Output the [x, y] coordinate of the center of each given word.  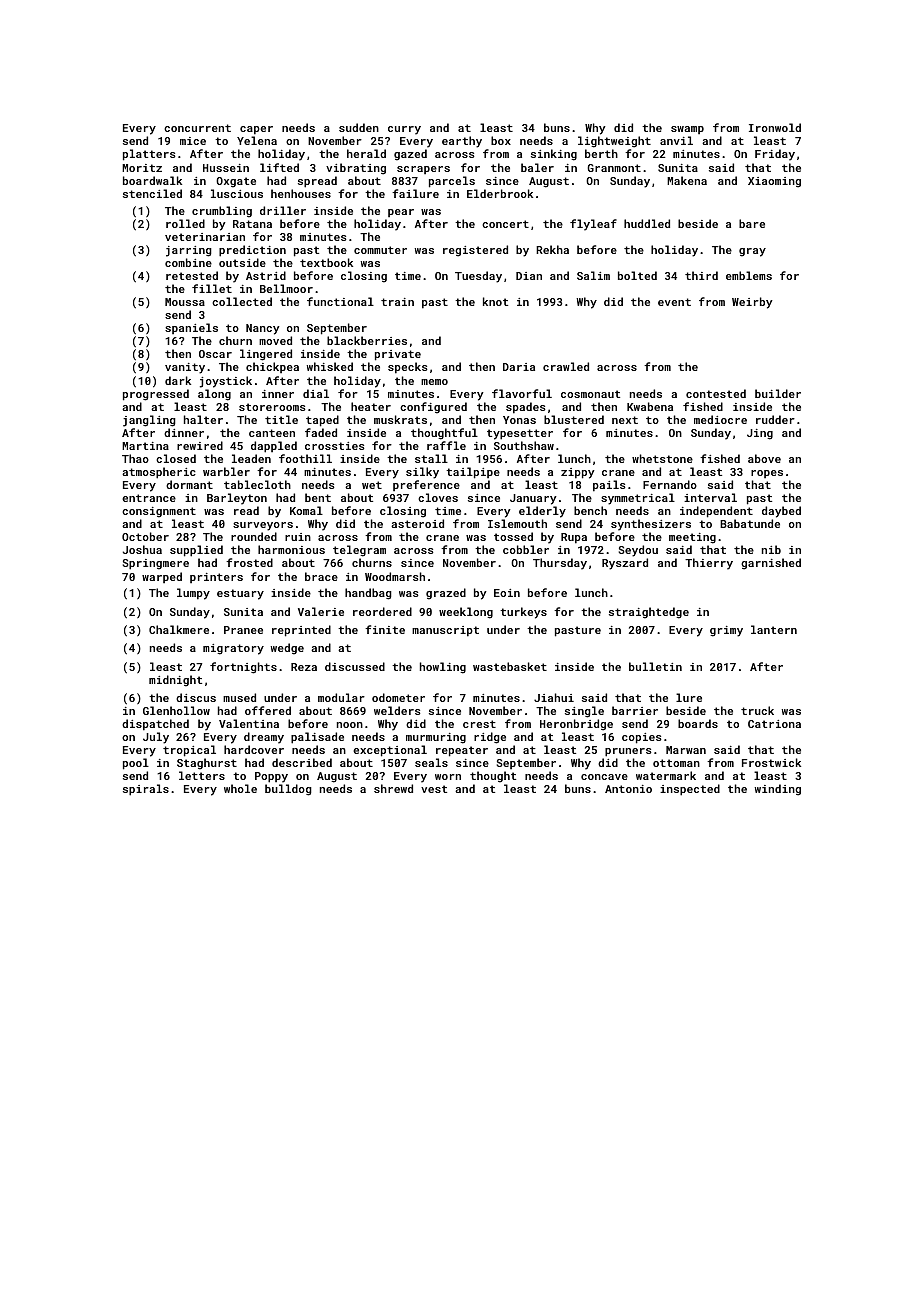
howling [443, 668]
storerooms [272, 407]
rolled [185, 223]
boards [698, 723]
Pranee [243, 630]
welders [397, 710]
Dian [529, 276]
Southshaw [524, 445]
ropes [767, 474]
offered [268, 710]
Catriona [774, 724]
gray [752, 252]
